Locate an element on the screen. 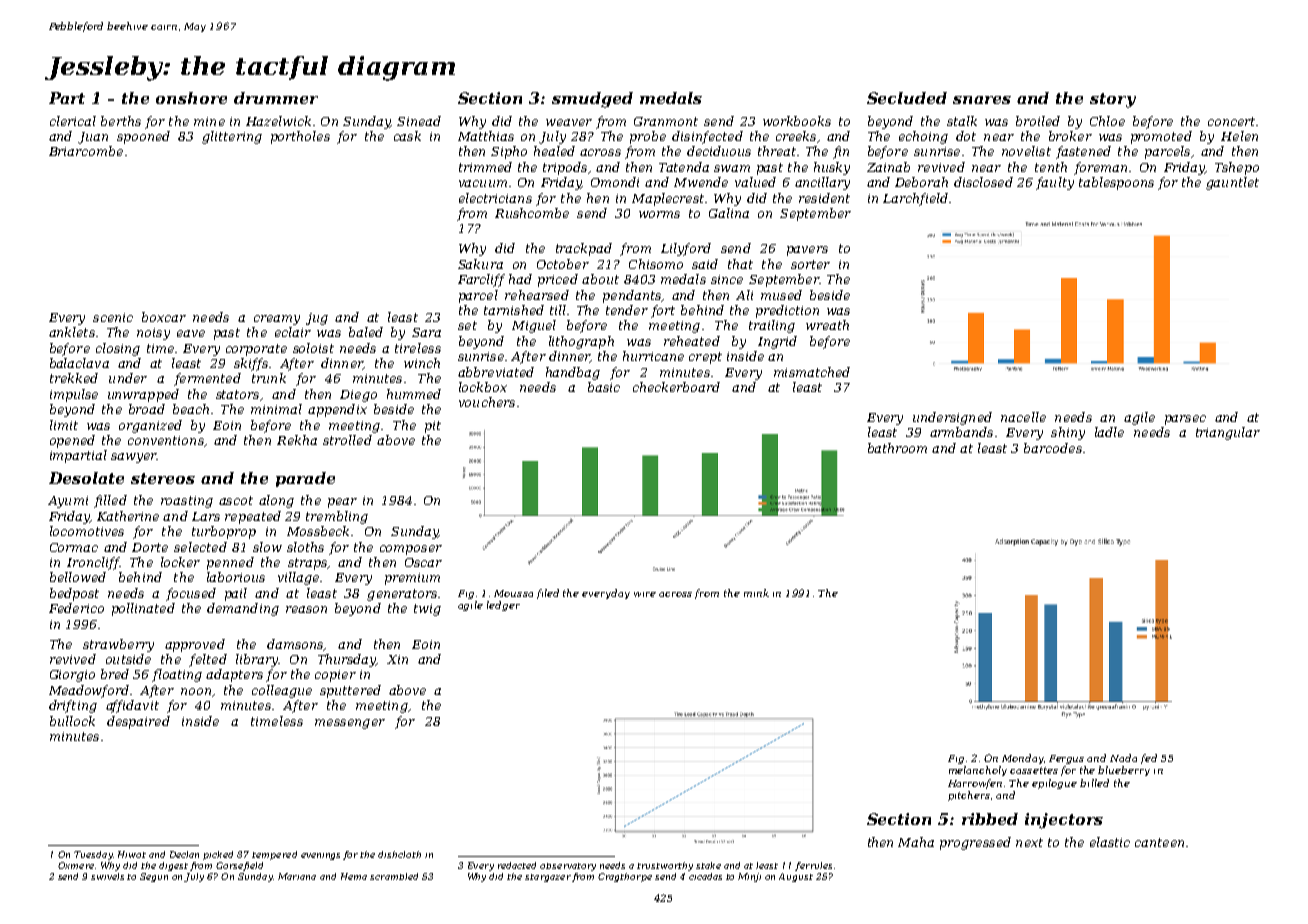  eclair is located at coordinates (293, 332).
